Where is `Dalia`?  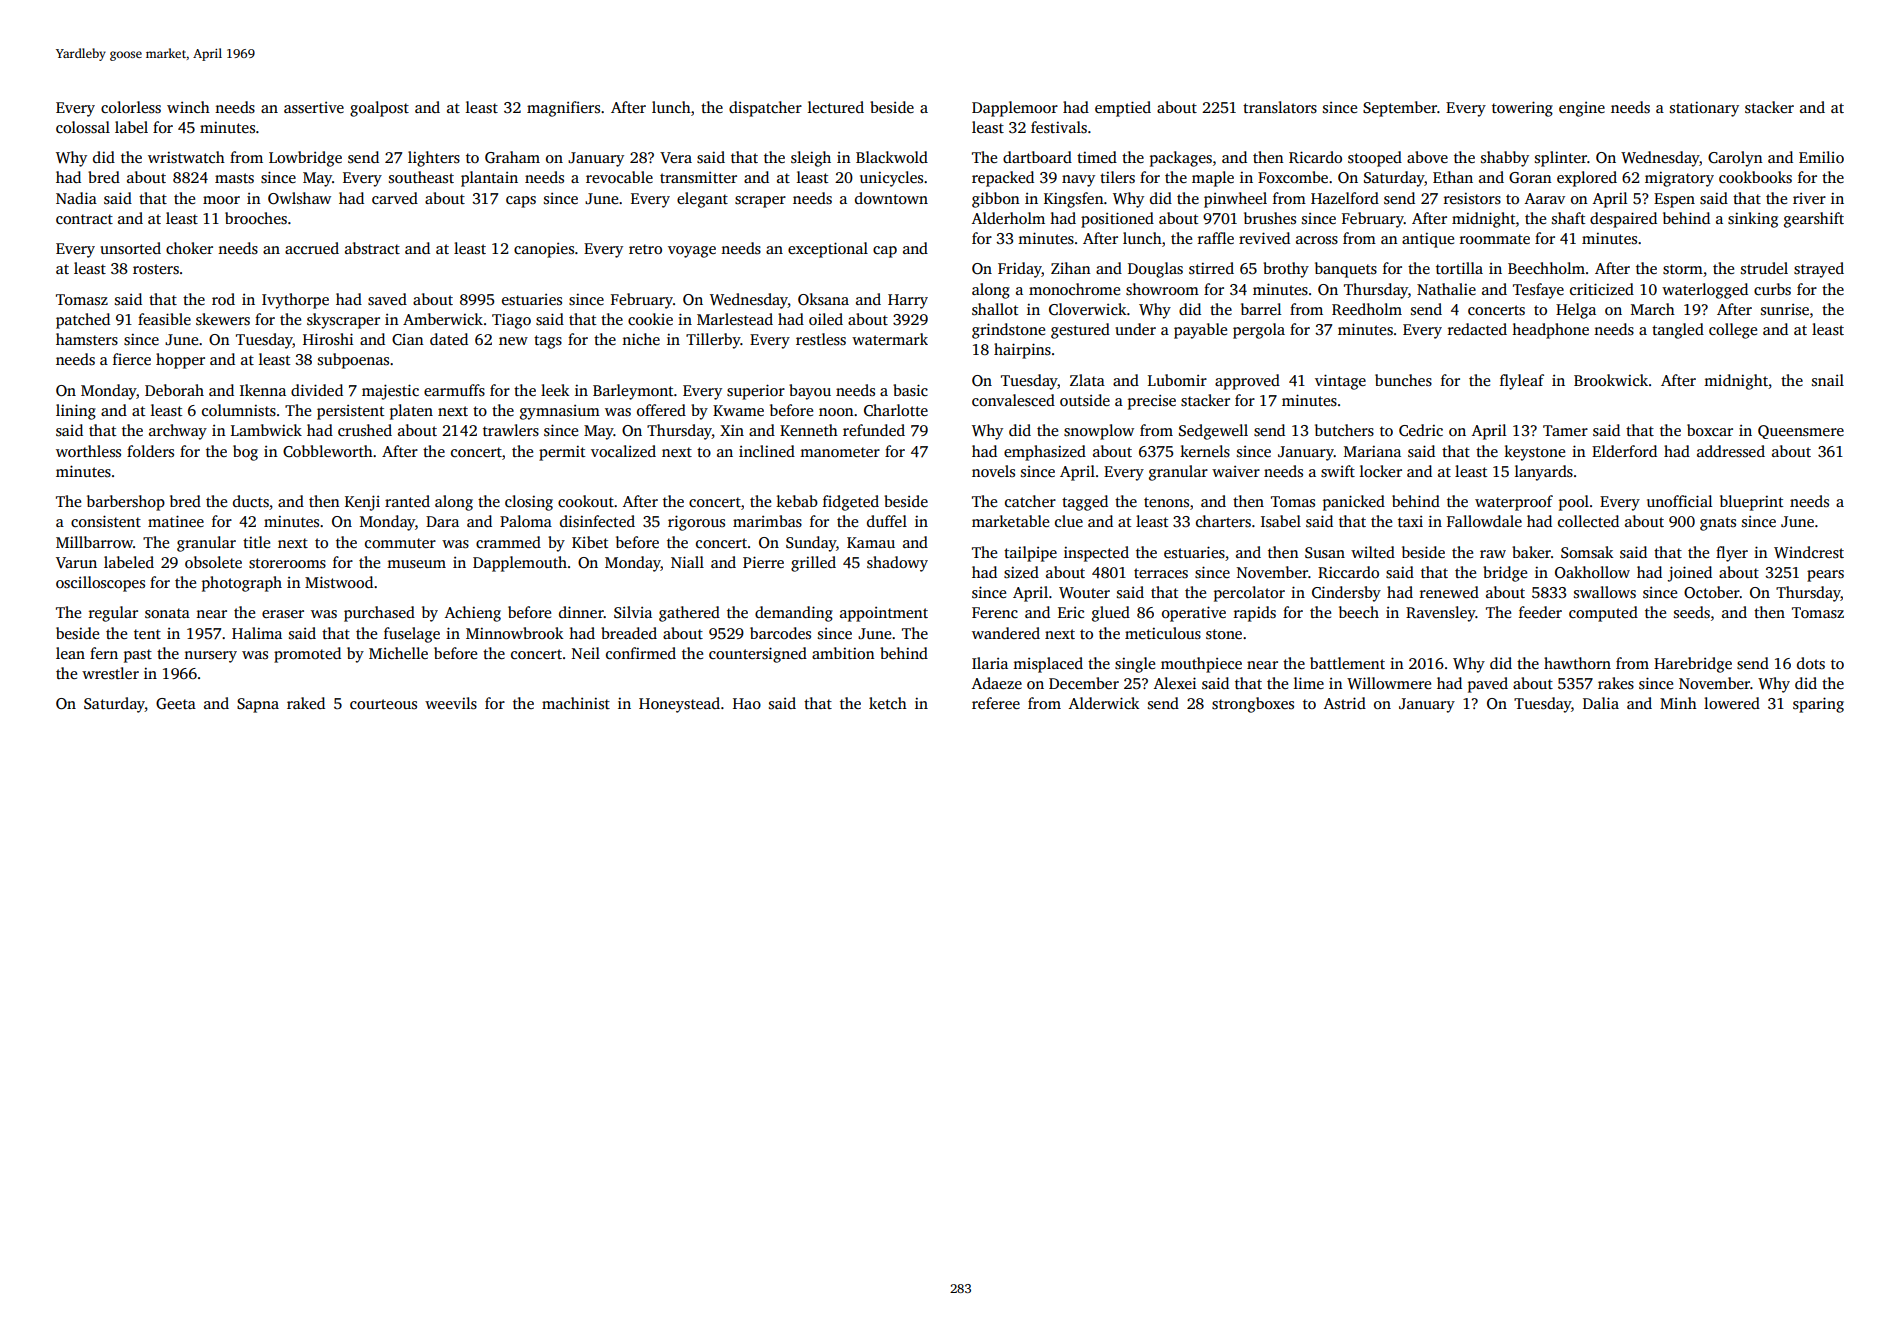
Dalia is located at coordinates (1601, 703).
